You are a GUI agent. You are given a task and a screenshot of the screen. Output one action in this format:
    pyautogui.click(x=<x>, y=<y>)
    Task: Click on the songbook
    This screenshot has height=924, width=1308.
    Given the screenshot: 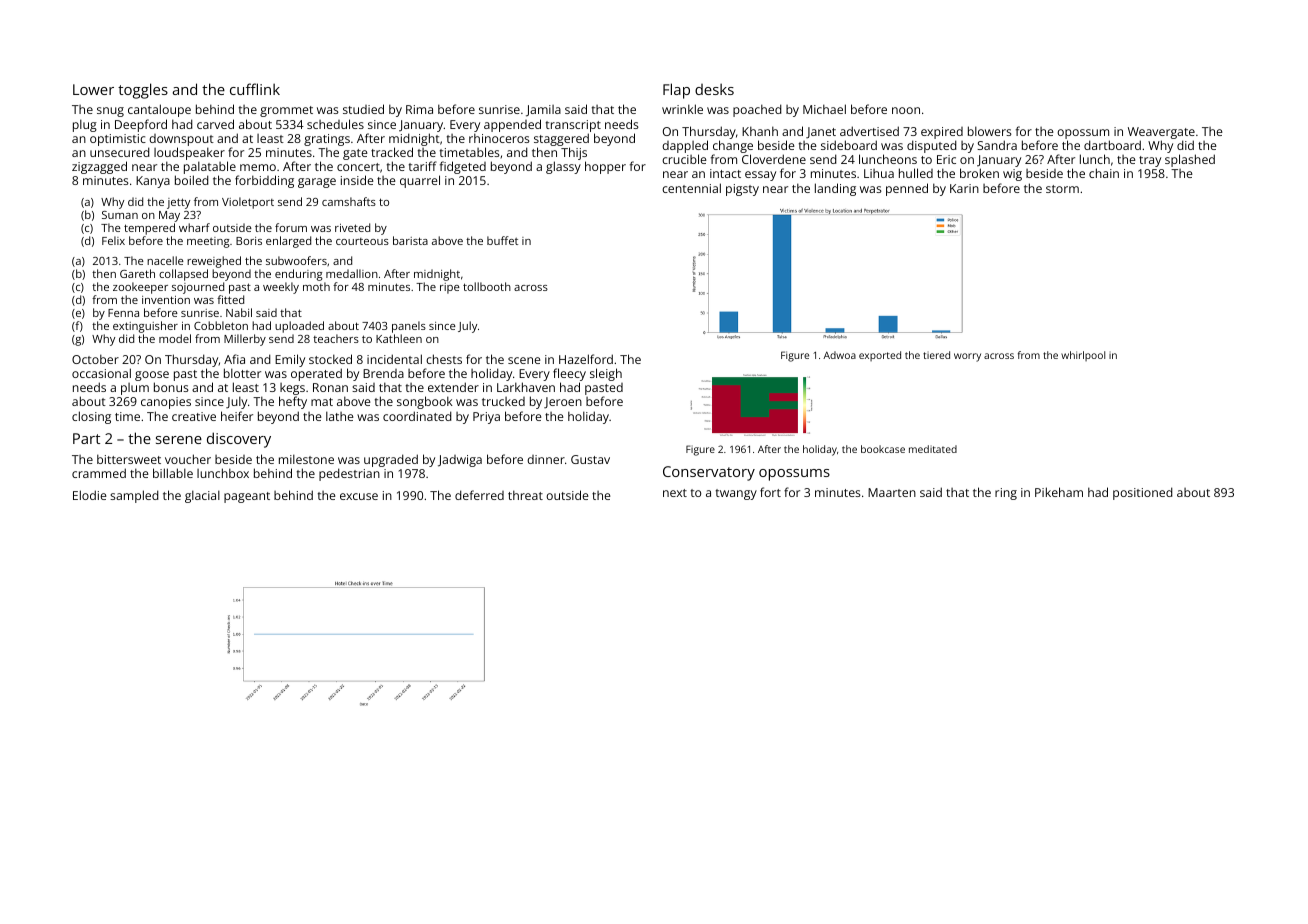 What is the action you would take?
    pyautogui.click(x=425, y=402)
